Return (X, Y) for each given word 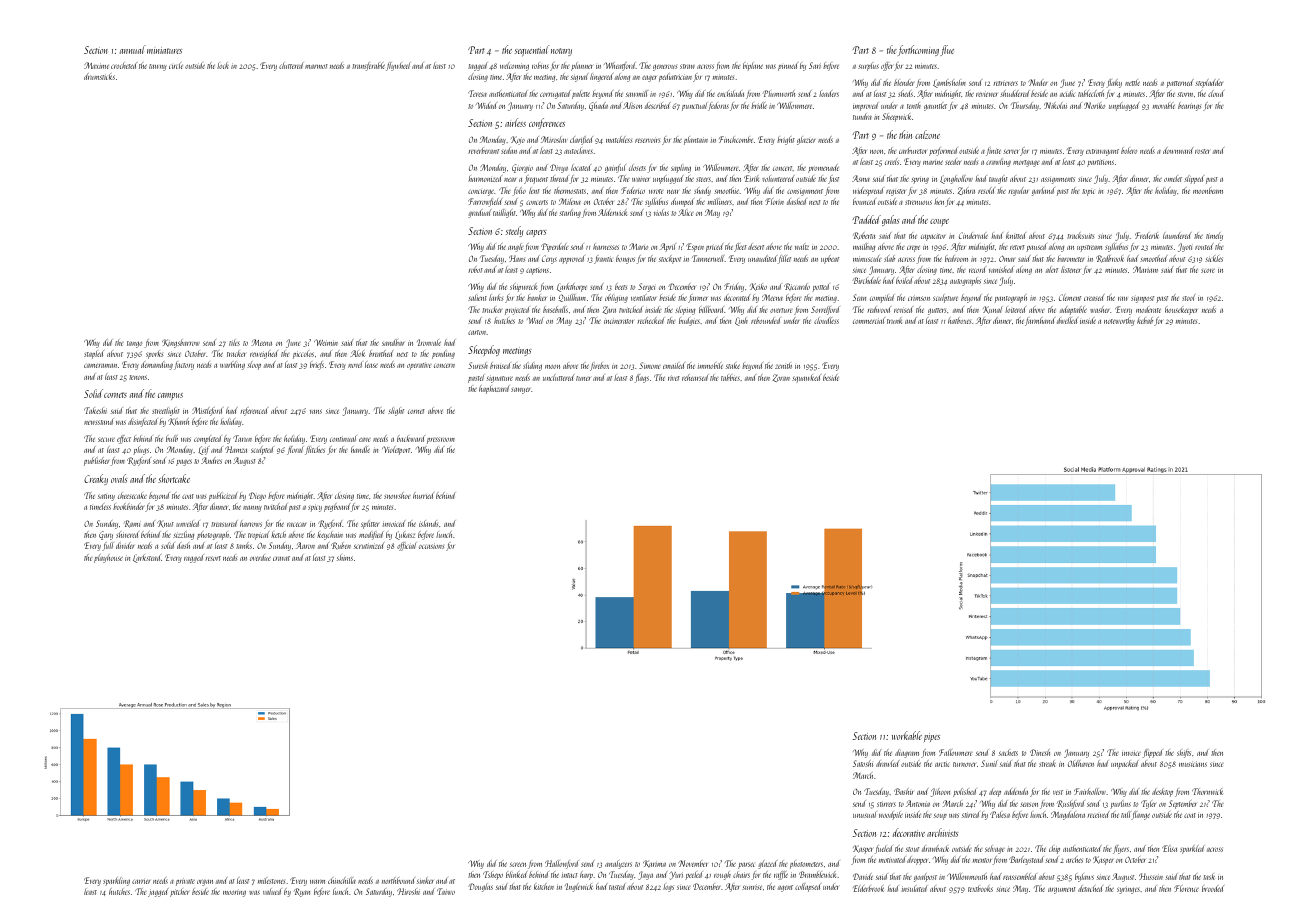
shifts (1184, 753)
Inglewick (579, 887)
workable (907, 735)
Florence (1186, 888)
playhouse (108, 559)
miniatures (164, 50)
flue (947, 50)
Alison (632, 105)
